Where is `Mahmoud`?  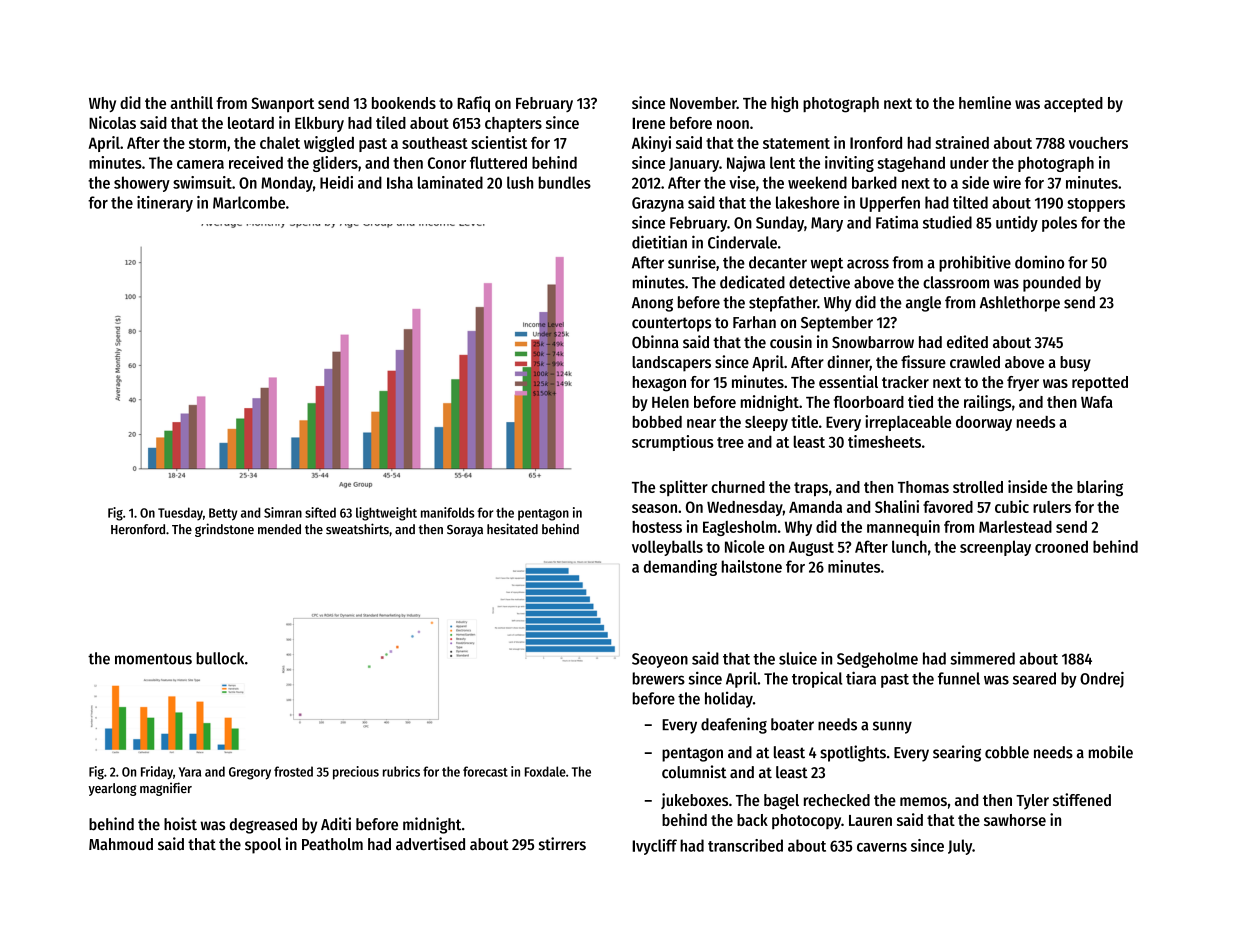
Mahmoud is located at coordinates (121, 844).
